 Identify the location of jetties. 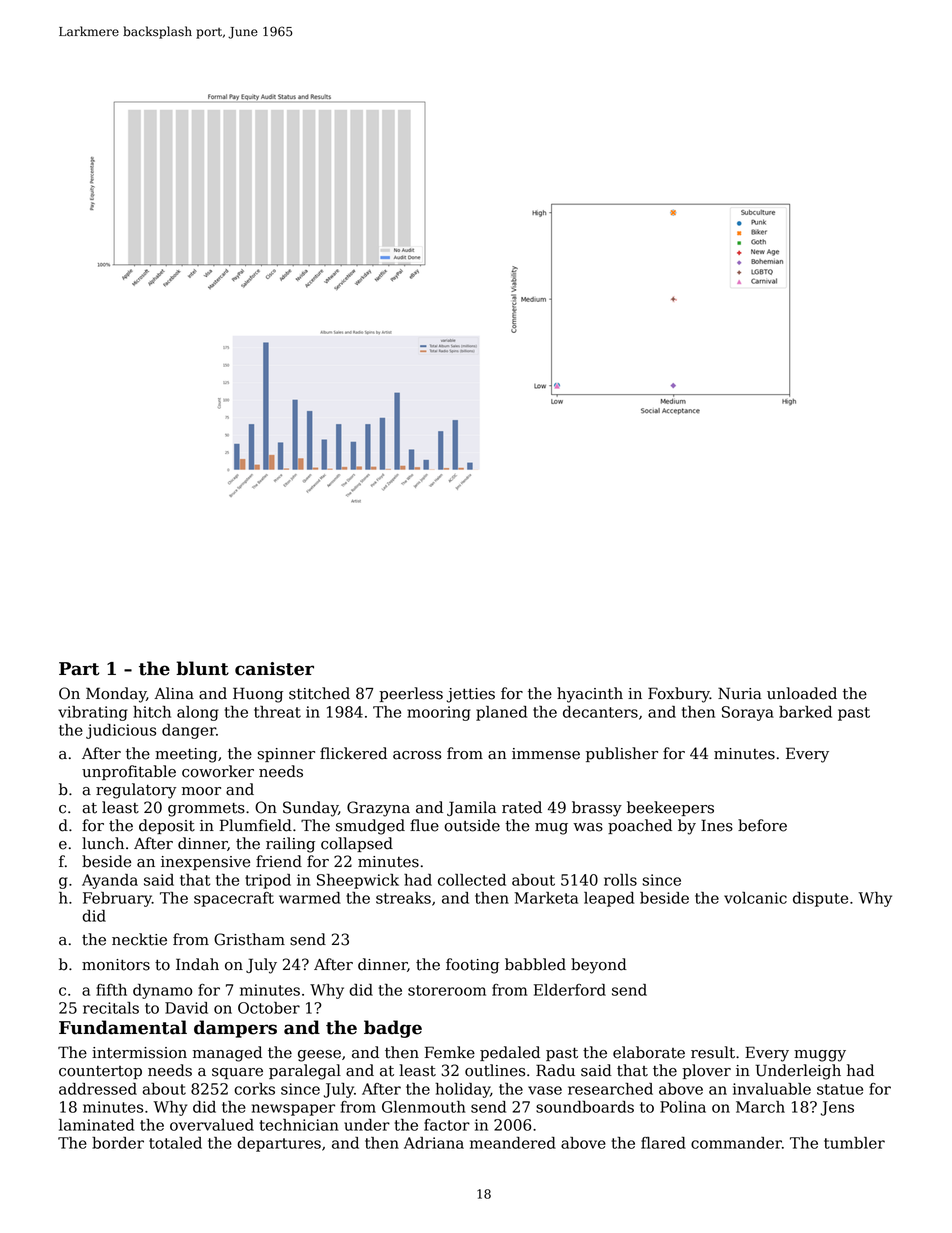
(471, 695).
